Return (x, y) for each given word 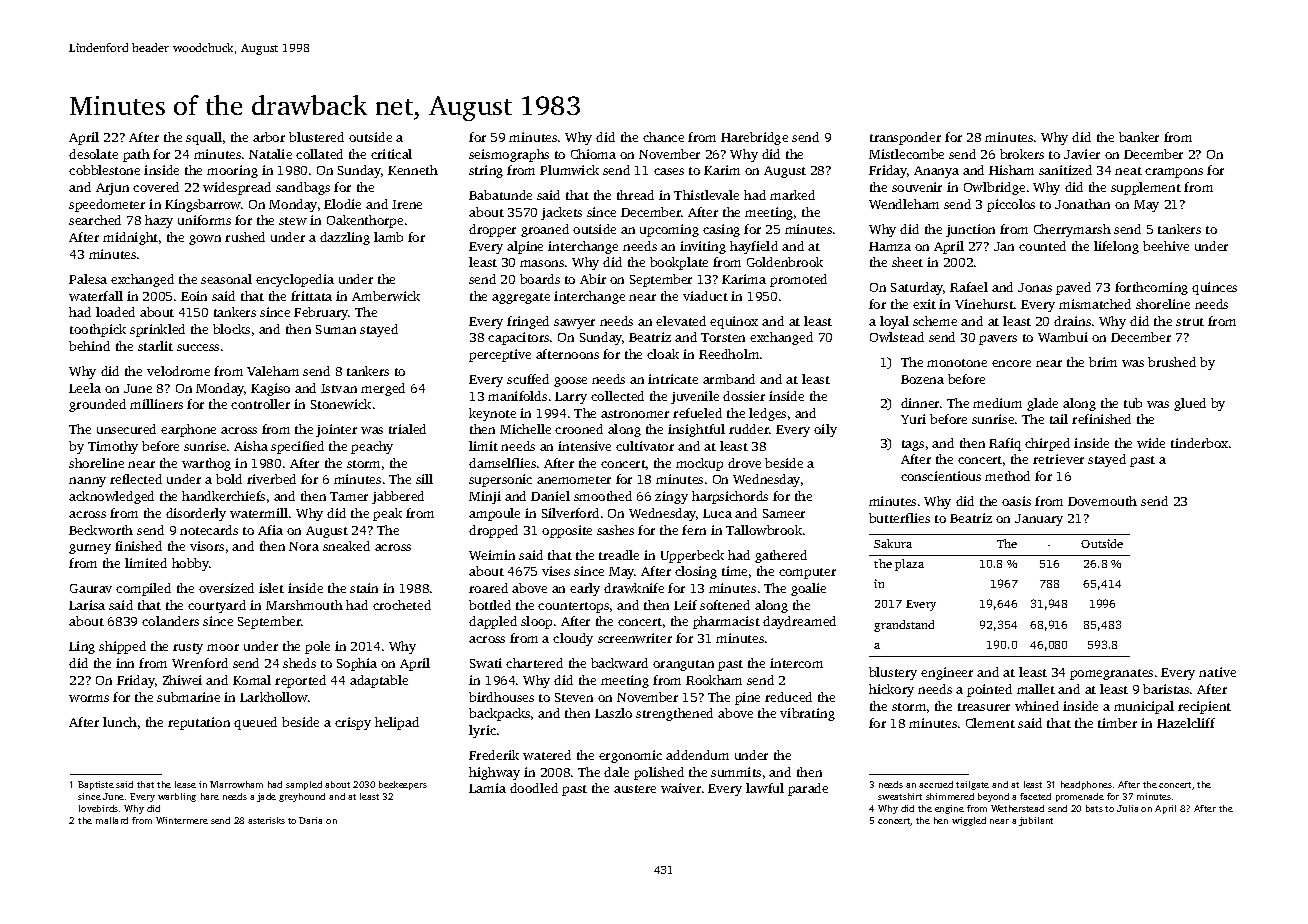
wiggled (969, 821)
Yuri (913, 419)
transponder (905, 138)
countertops (573, 607)
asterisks (266, 820)
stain (364, 588)
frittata (311, 296)
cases (669, 171)
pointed (989, 690)
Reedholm (729, 354)
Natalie (270, 154)
